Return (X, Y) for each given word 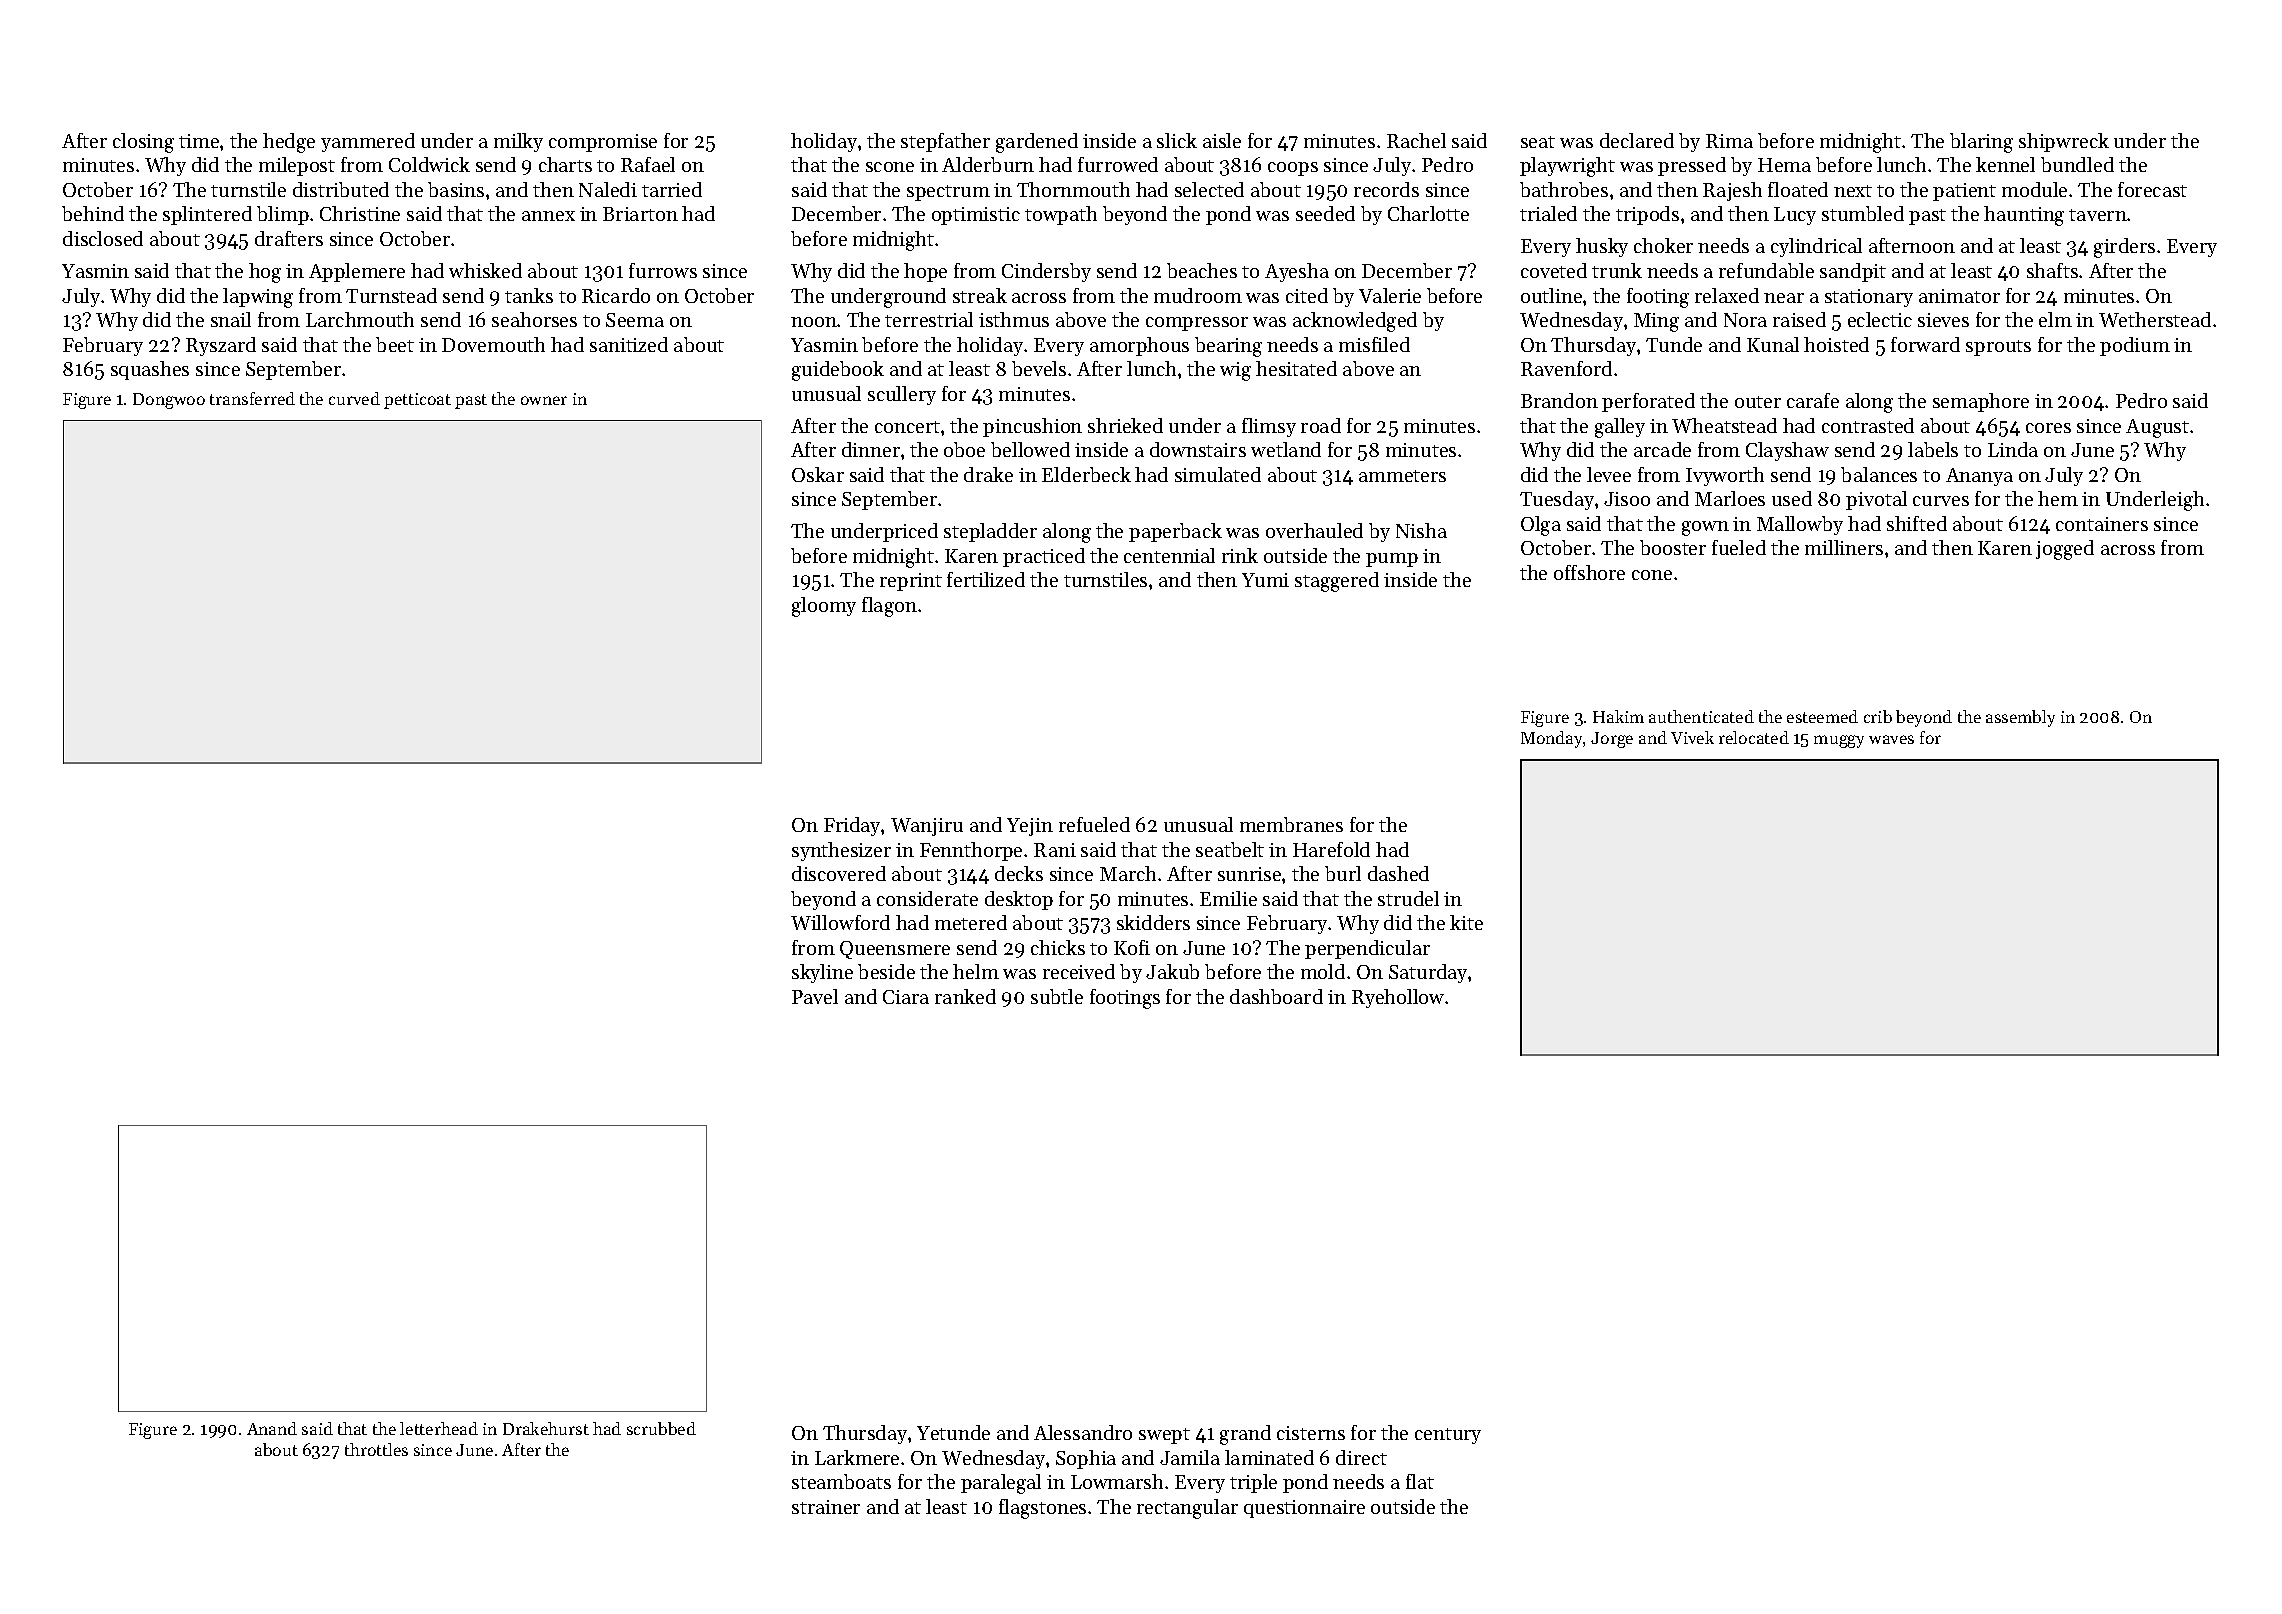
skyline (822, 973)
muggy (1839, 741)
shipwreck (2064, 142)
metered (971, 922)
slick (1177, 140)
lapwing (258, 298)
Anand (272, 1428)
